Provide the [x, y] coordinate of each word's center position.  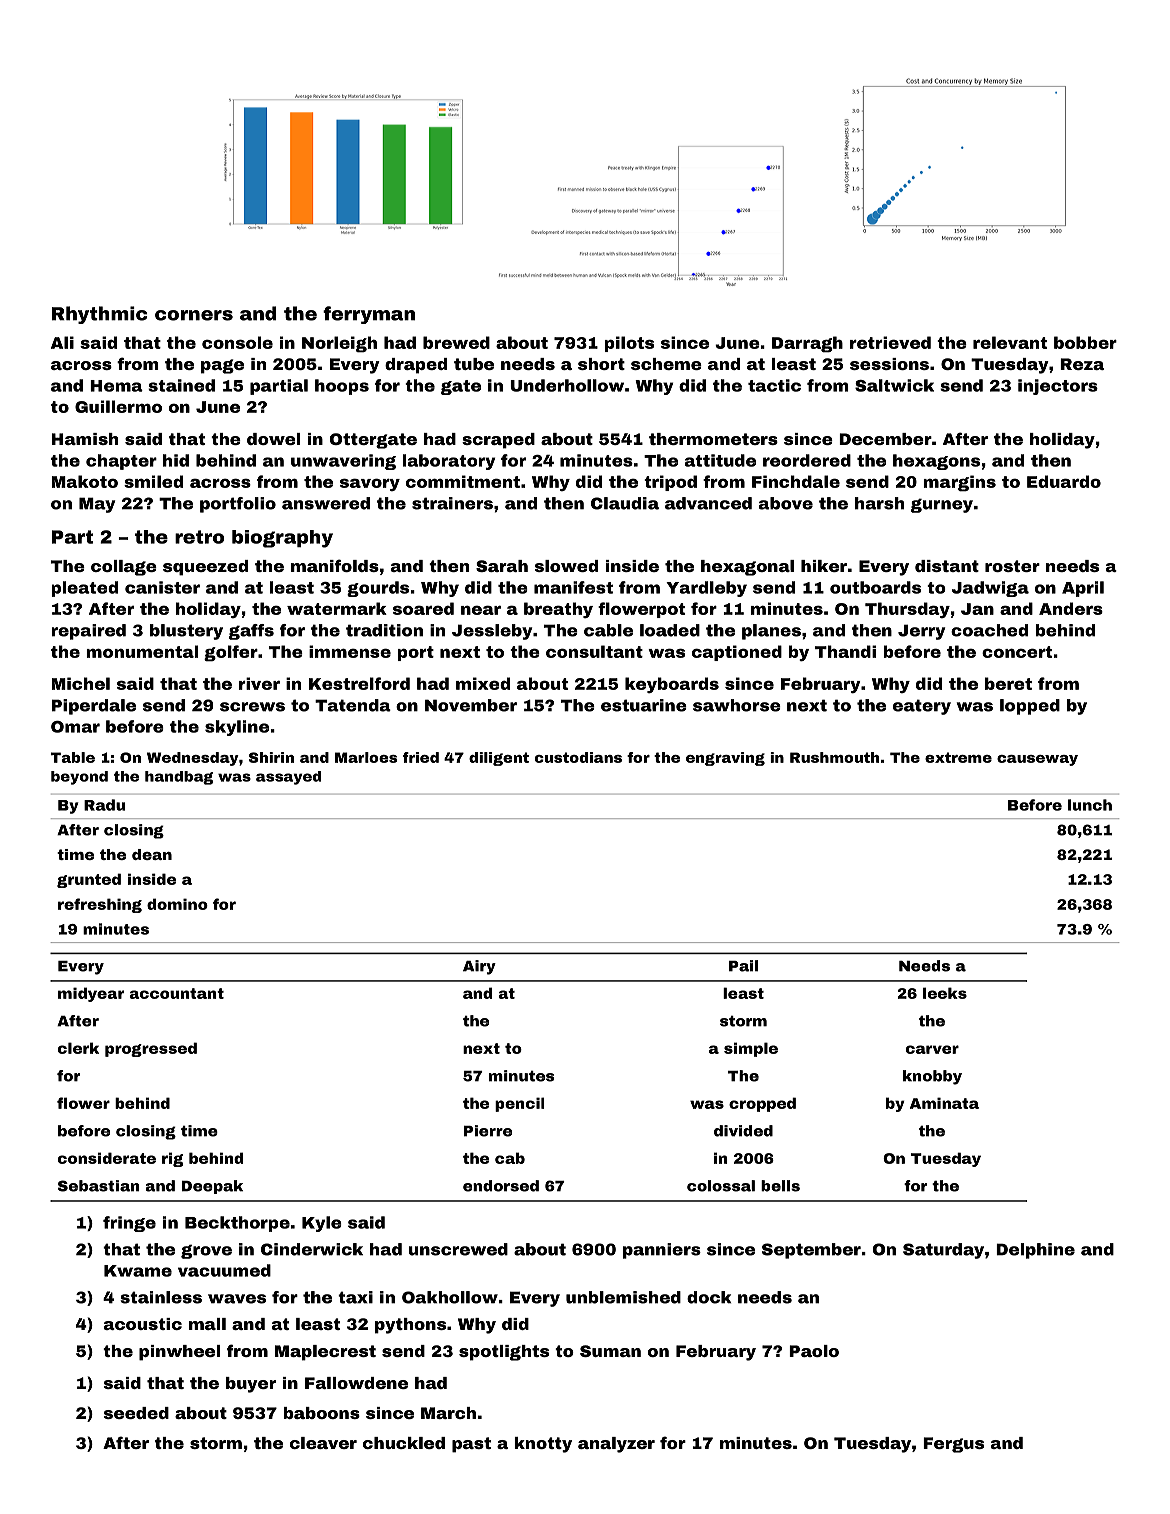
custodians [578, 757]
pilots [629, 344]
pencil [519, 1104]
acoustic [143, 1324]
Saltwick [894, 385]
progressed [151, 1049]
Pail [743, 966]
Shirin [271, 757]
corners [194, 315]
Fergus [953, 1445]
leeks [945, 993]
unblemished [623, 1297]
